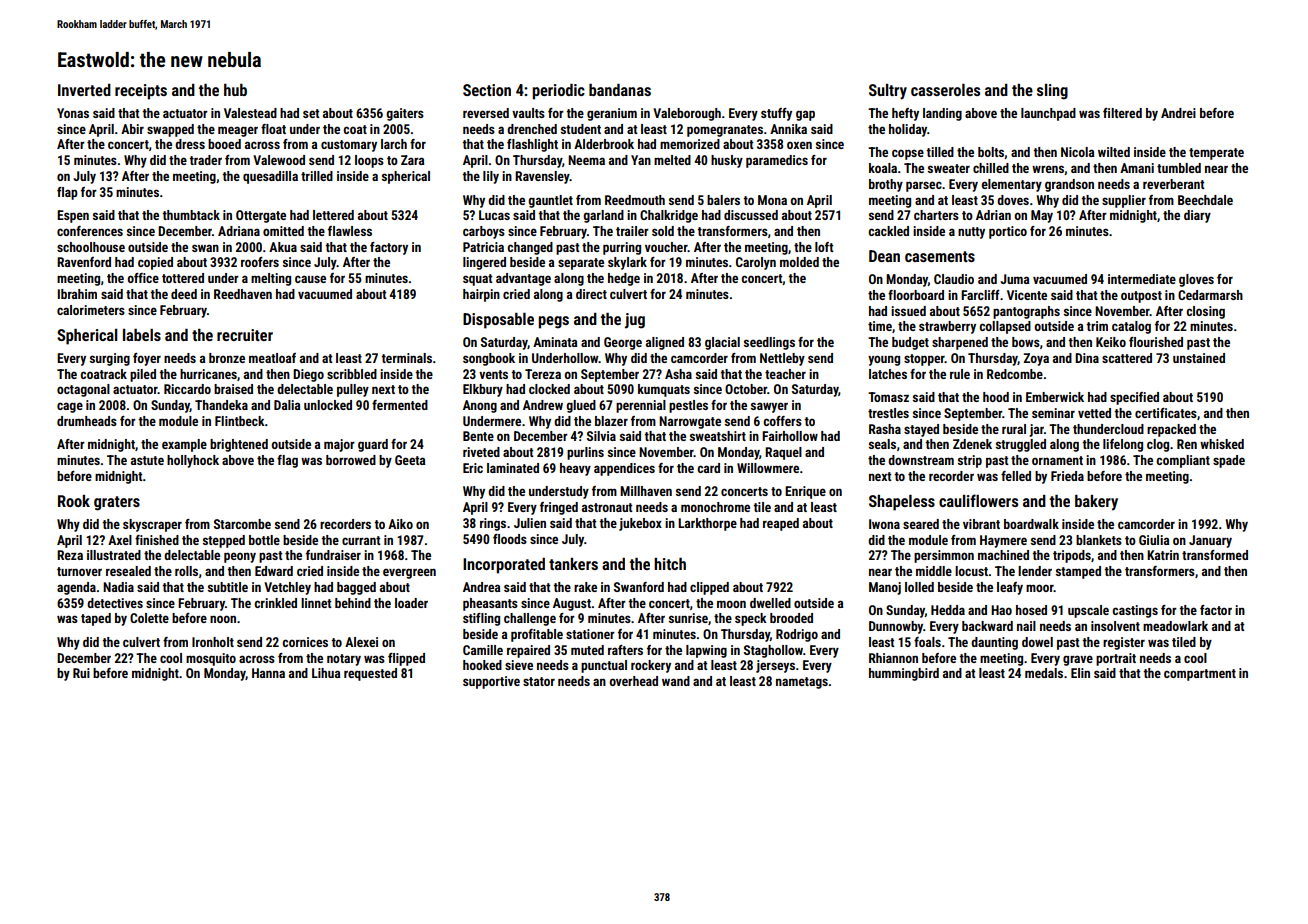 The width and height of the screenshot is (1308, 924). I want to click on requested, so click(370, 674).
